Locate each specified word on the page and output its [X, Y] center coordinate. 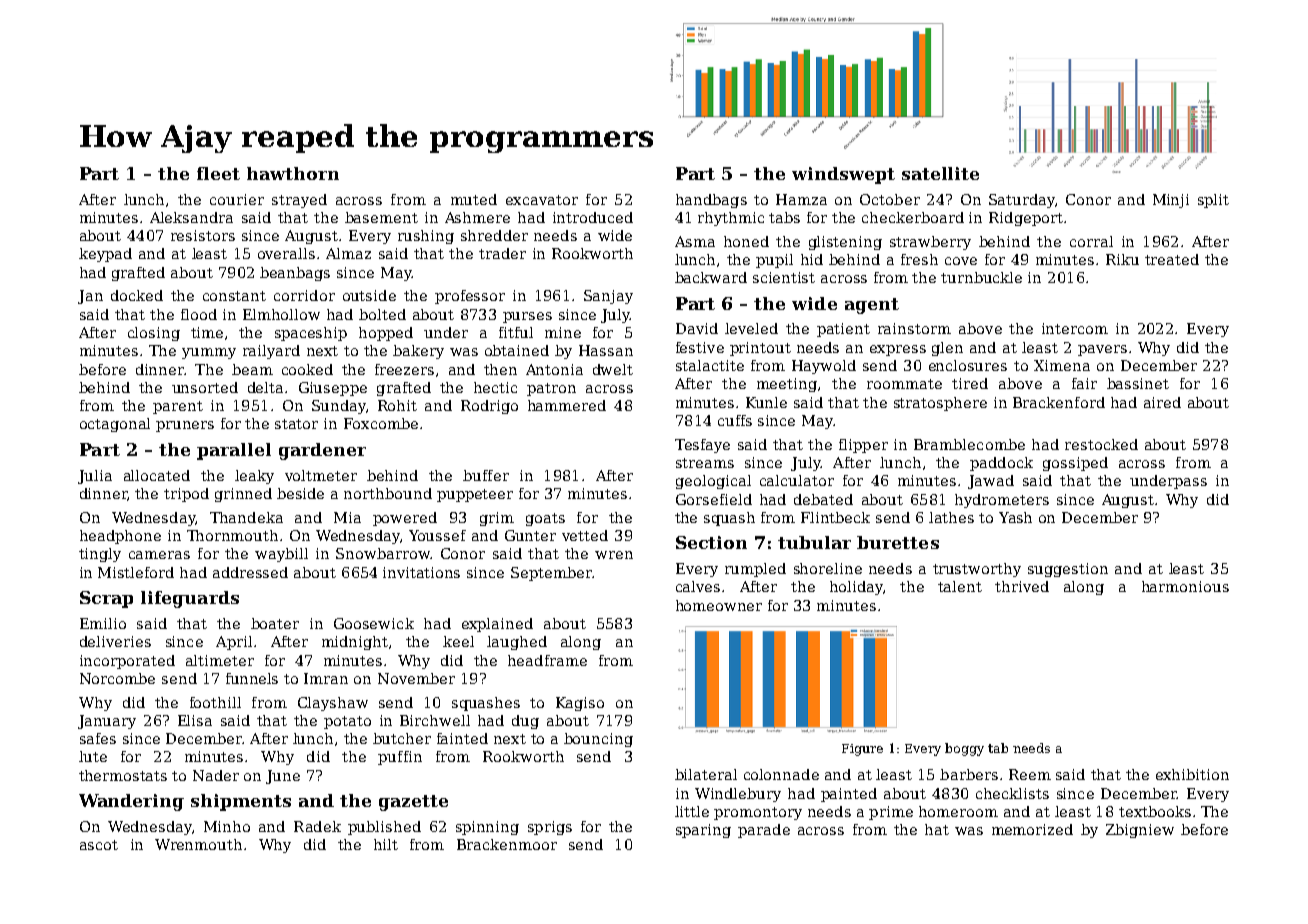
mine [563, 332]
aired [1162, 402]
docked [137, 295]
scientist [784, 277]
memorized [1032, 829]
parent [178, 407]
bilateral [706, 774]
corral [1091, 241]
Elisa [195, 720]
